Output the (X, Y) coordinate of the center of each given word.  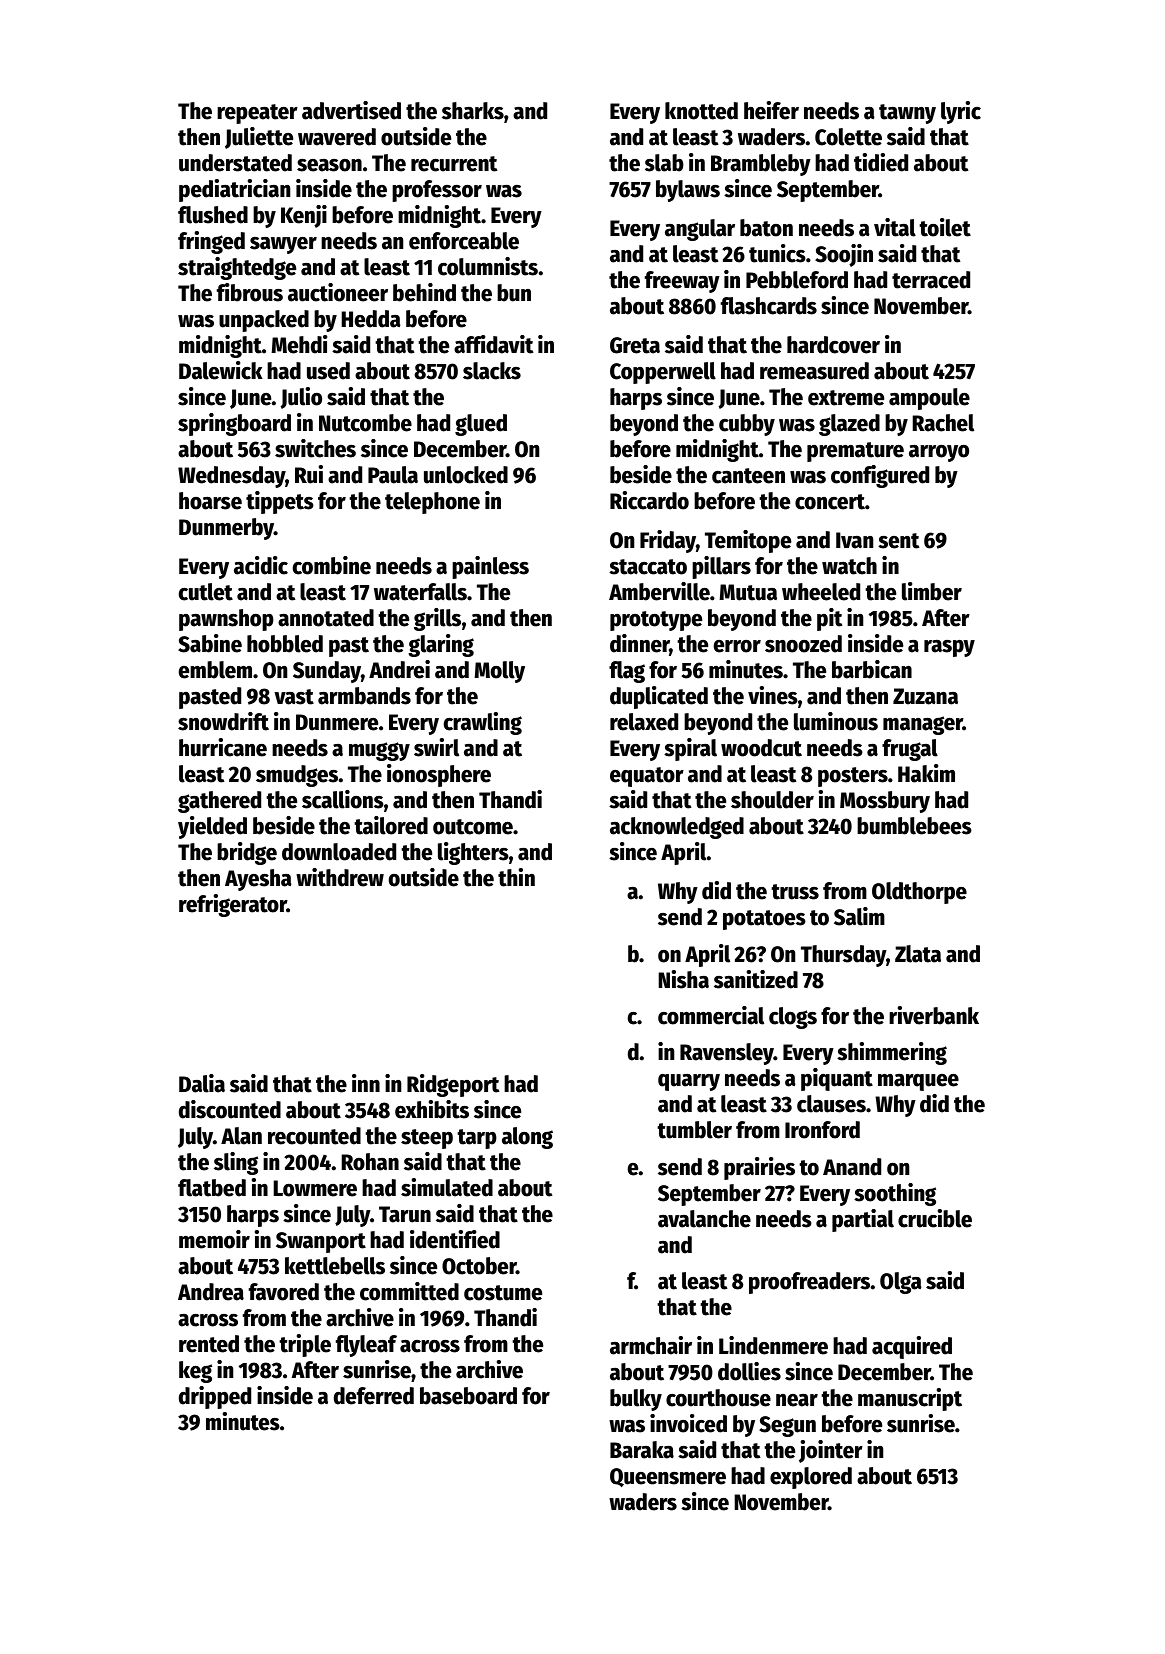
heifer (771, 110)
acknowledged (677, 828)
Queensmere (668, 1477)
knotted (701, 111)
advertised (351, 110)
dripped (215, 1397)
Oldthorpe (919, 893)
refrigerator (233, 905)
